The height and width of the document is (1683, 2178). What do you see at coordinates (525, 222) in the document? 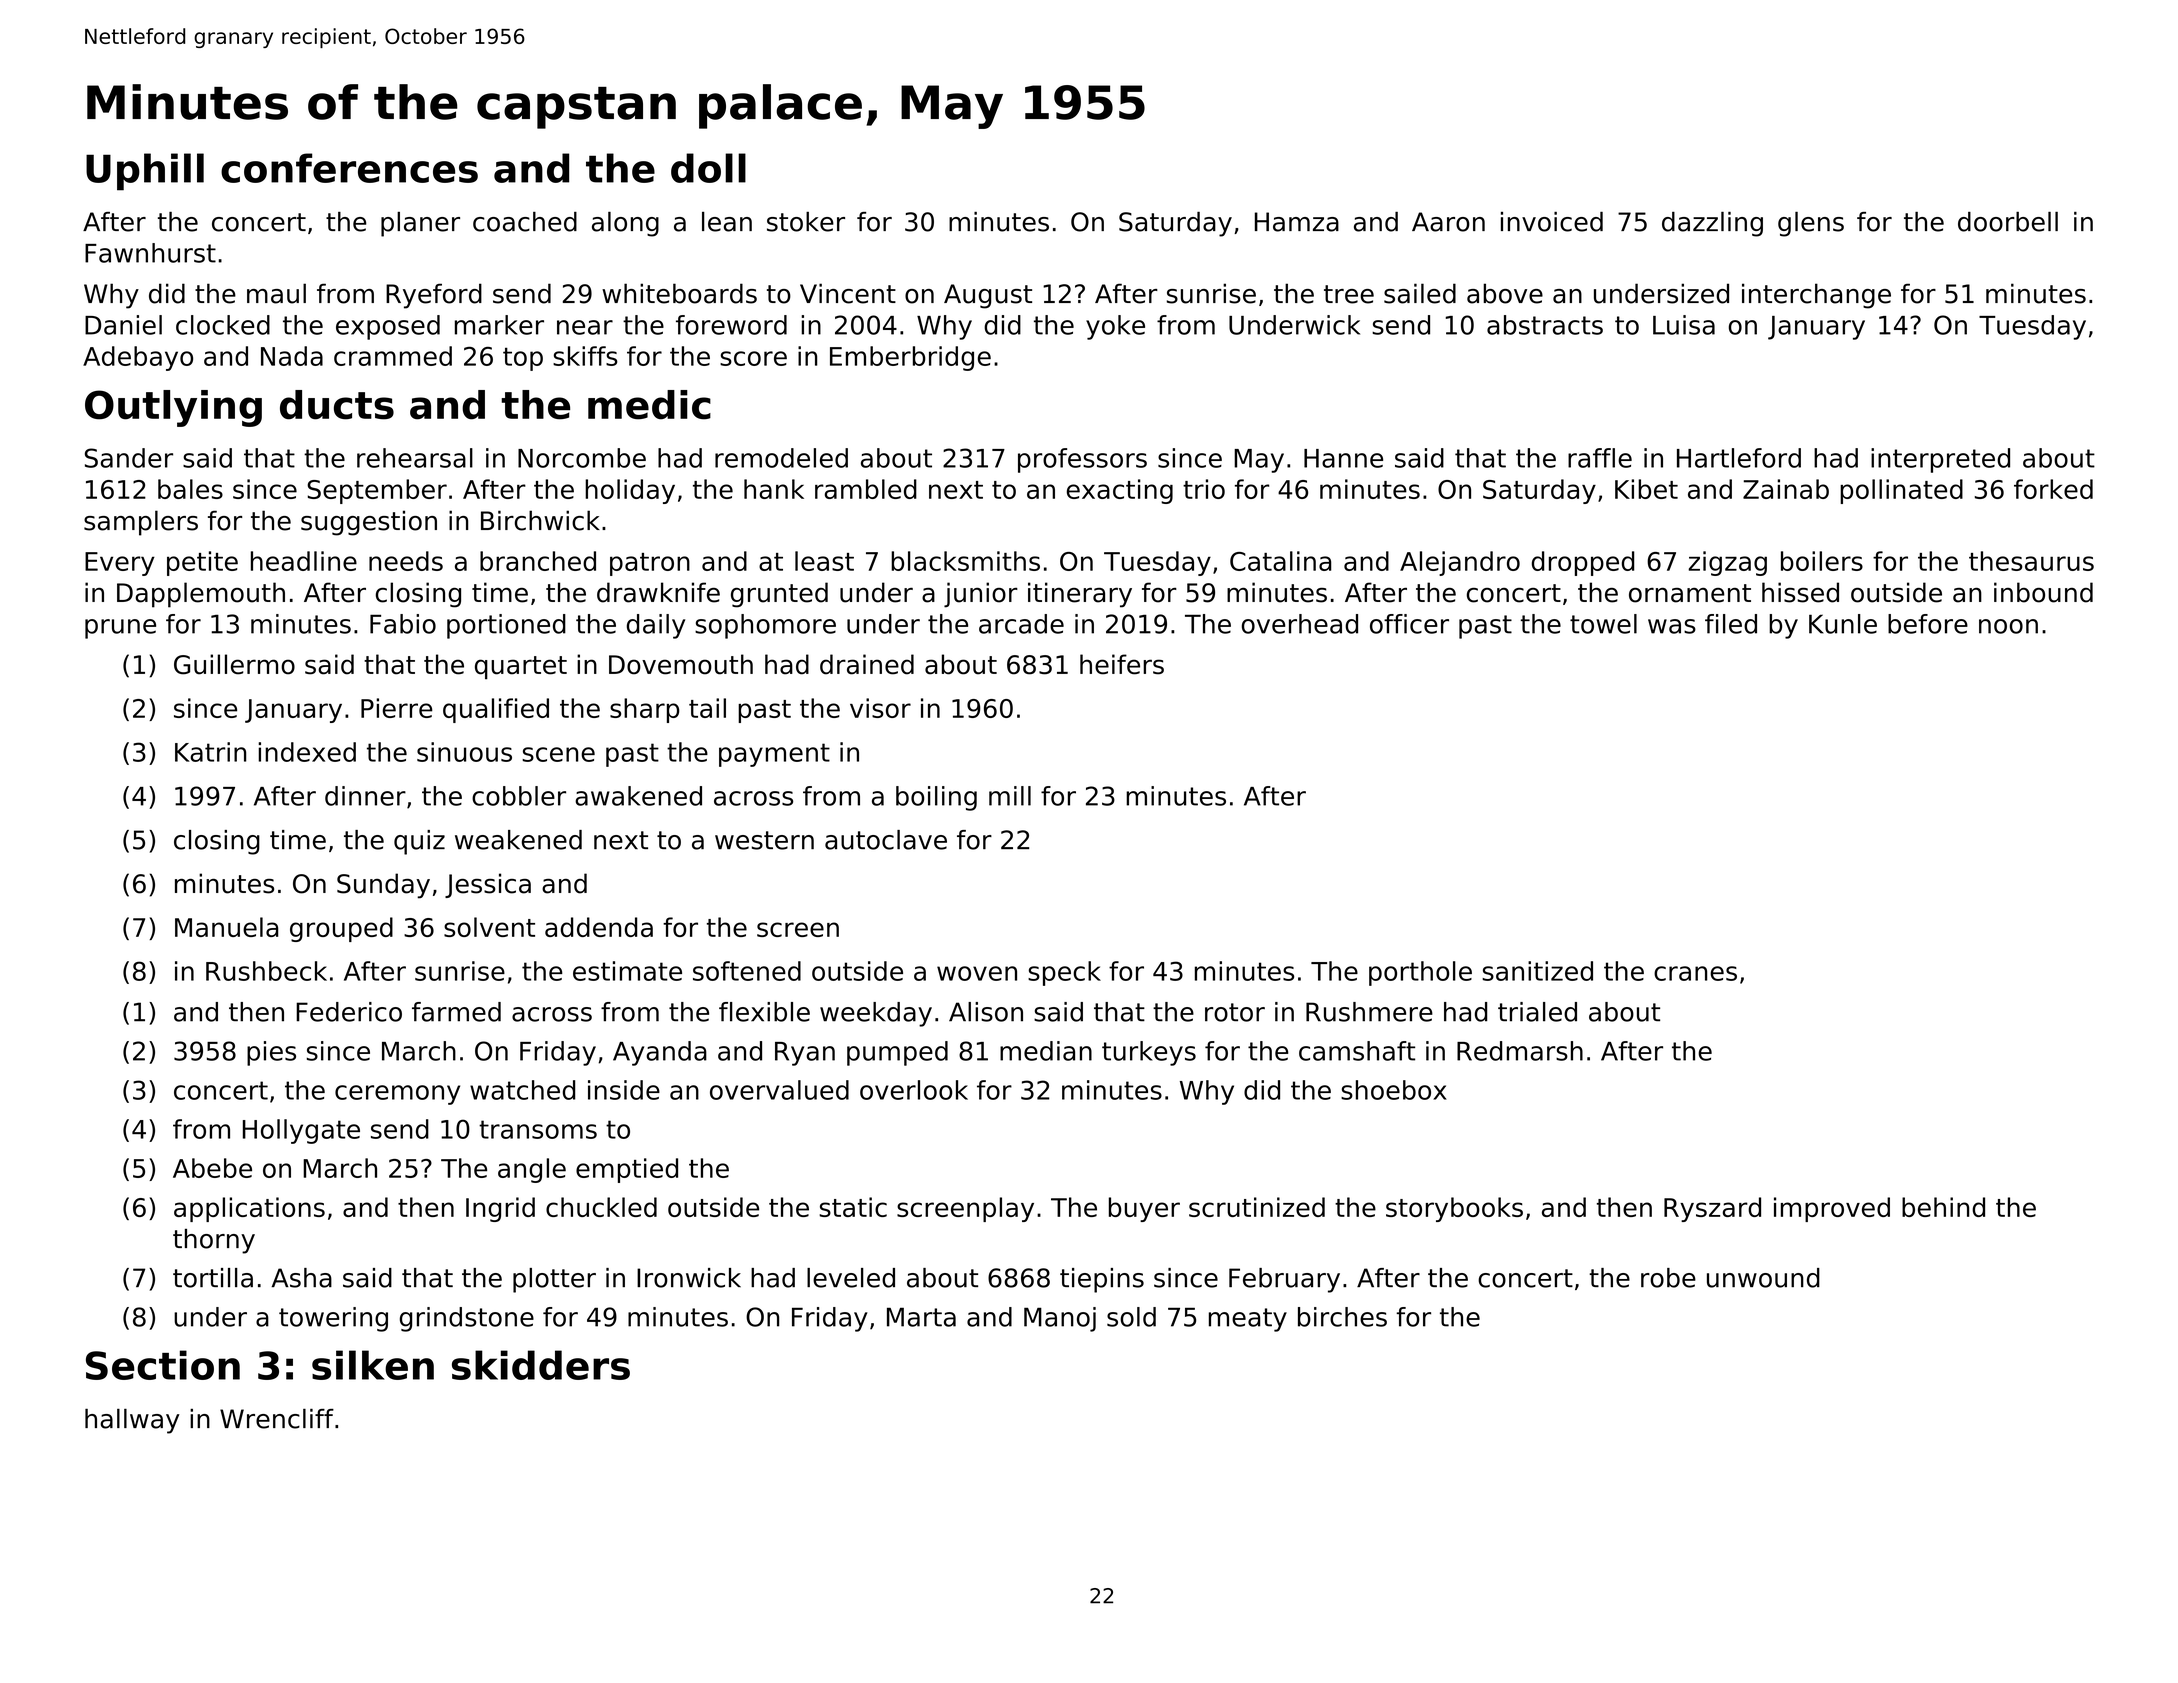
I see `coached` at bounding box center [525, 222].
